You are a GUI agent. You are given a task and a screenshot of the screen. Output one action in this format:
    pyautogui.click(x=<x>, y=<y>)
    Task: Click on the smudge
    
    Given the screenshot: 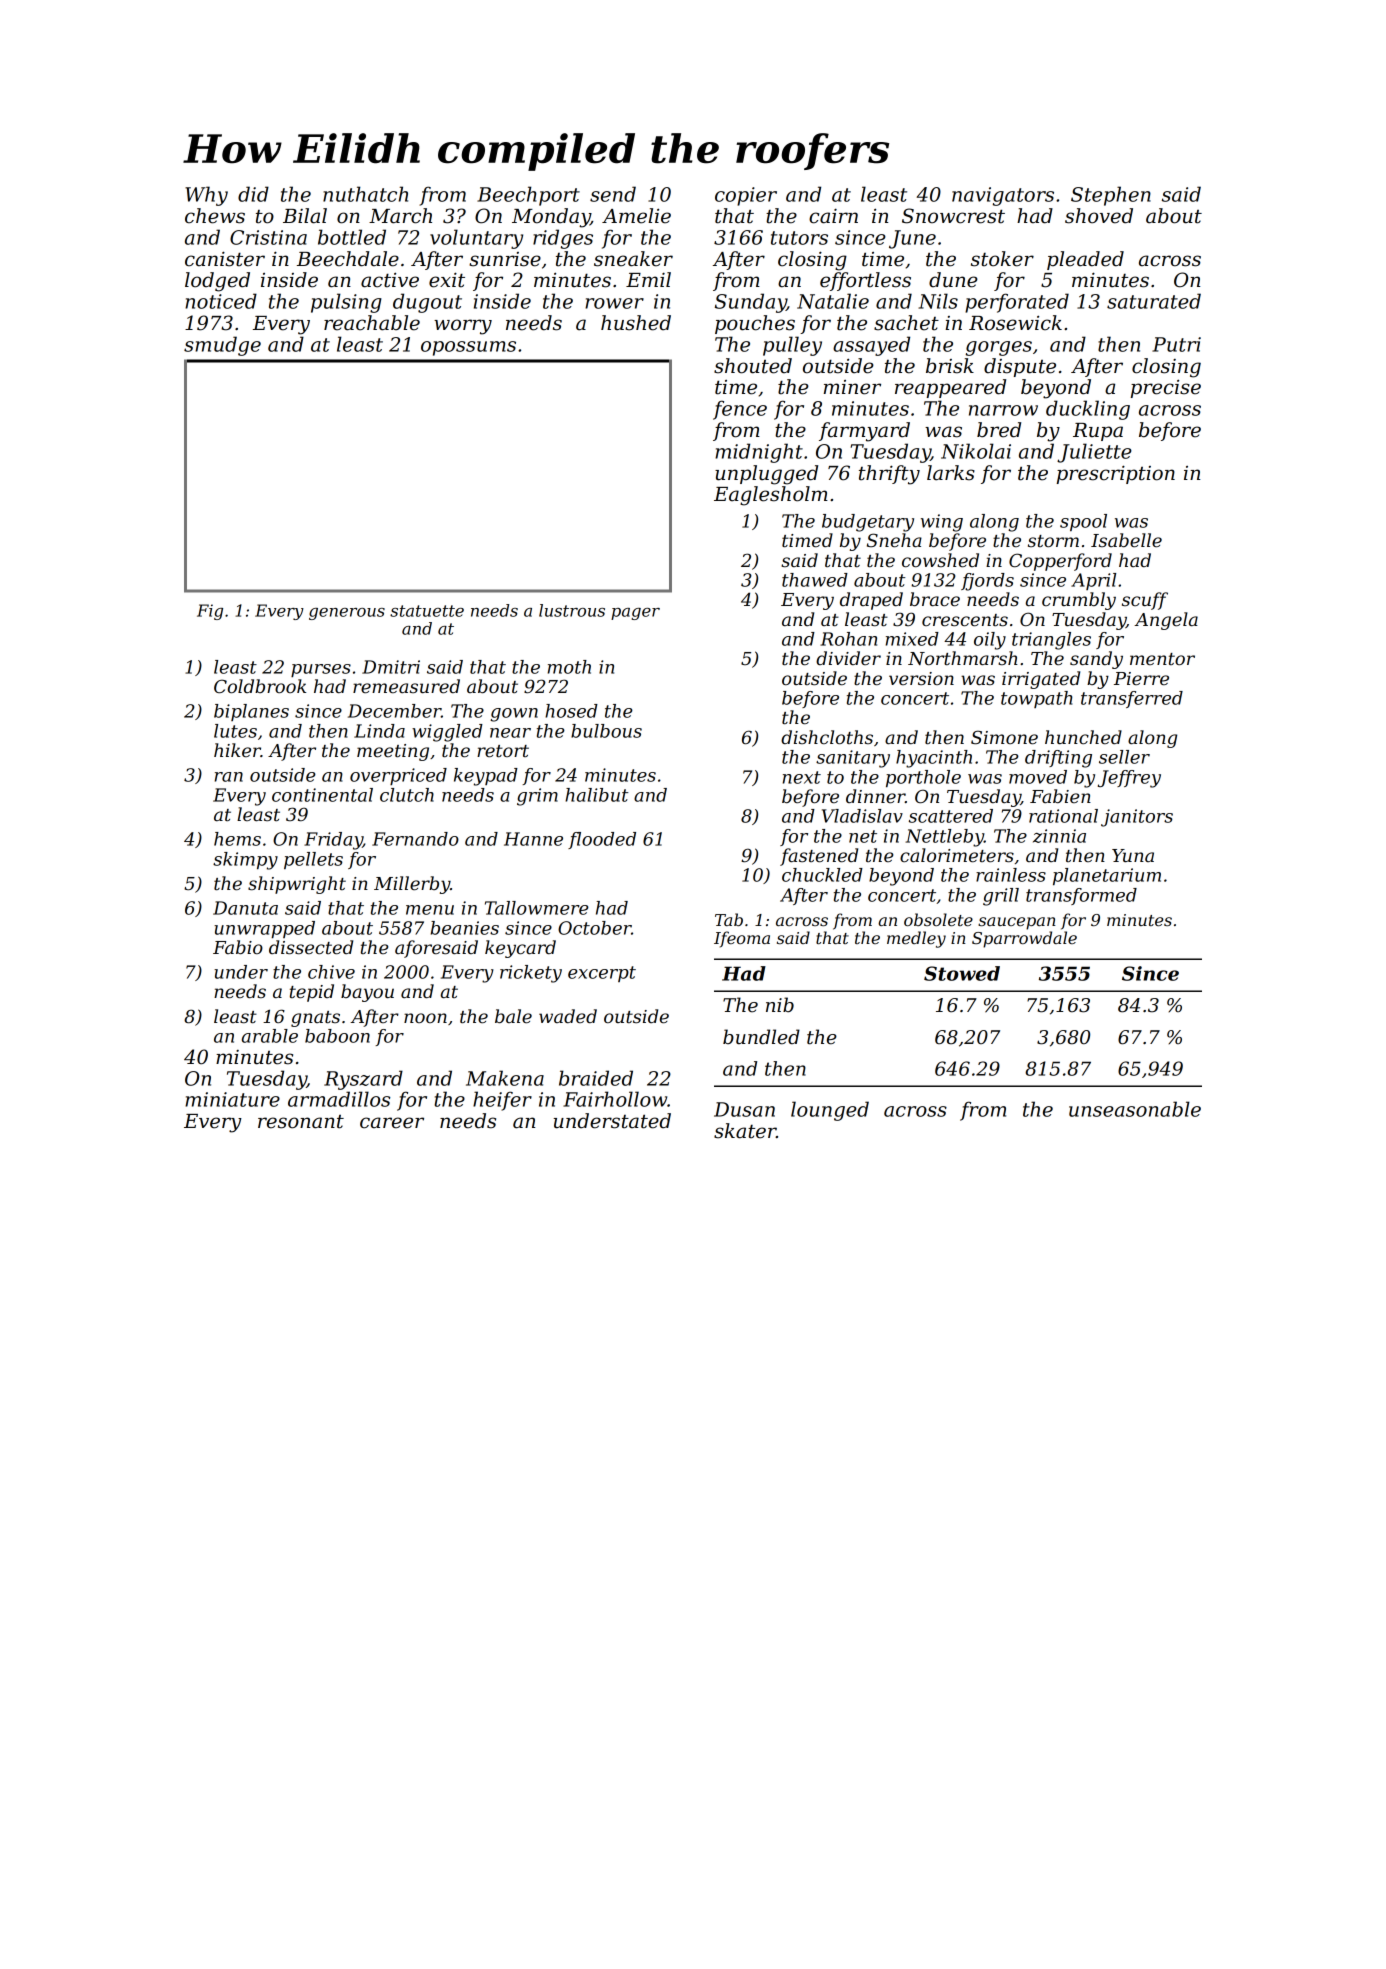 What is the action you would take?
    pyautogui.click(x=222, y=346)
